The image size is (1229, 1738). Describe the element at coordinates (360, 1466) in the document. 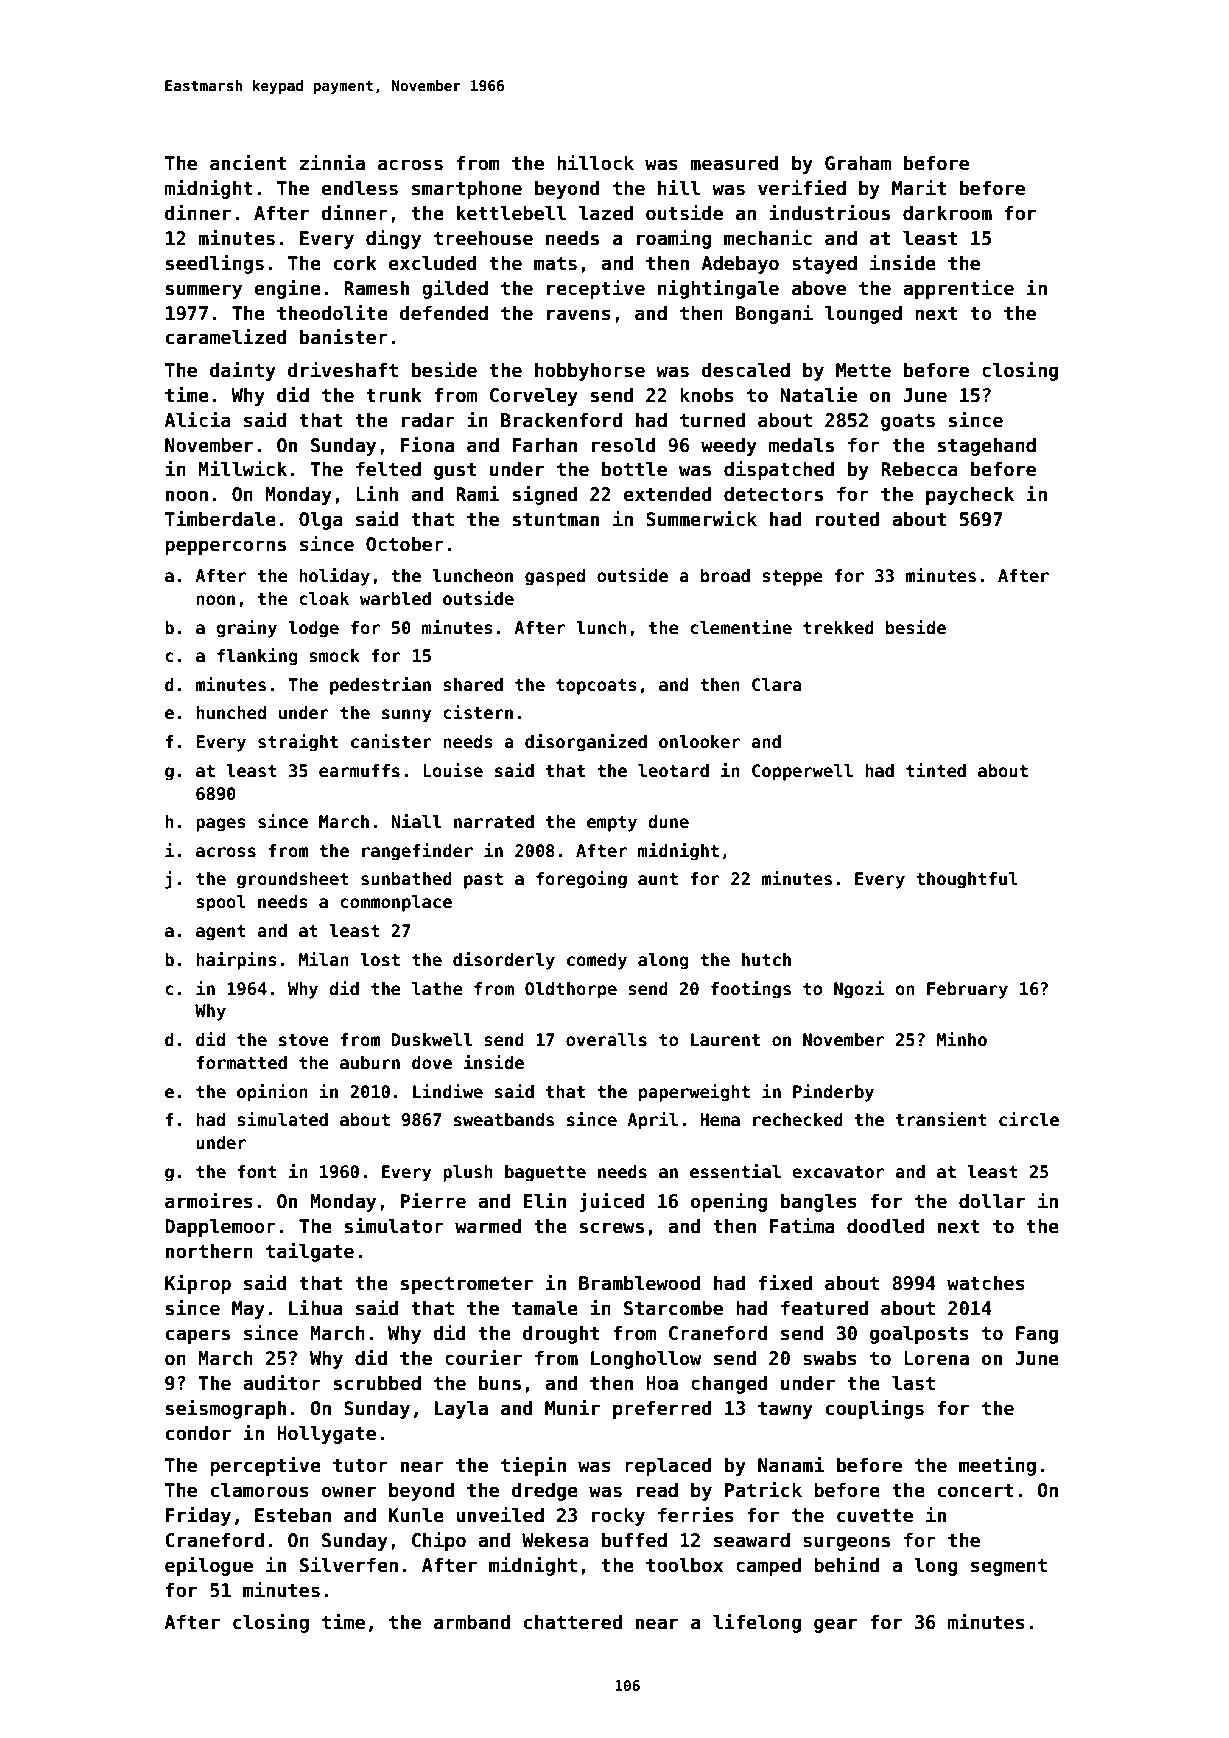

I see `tutor` at that location.
